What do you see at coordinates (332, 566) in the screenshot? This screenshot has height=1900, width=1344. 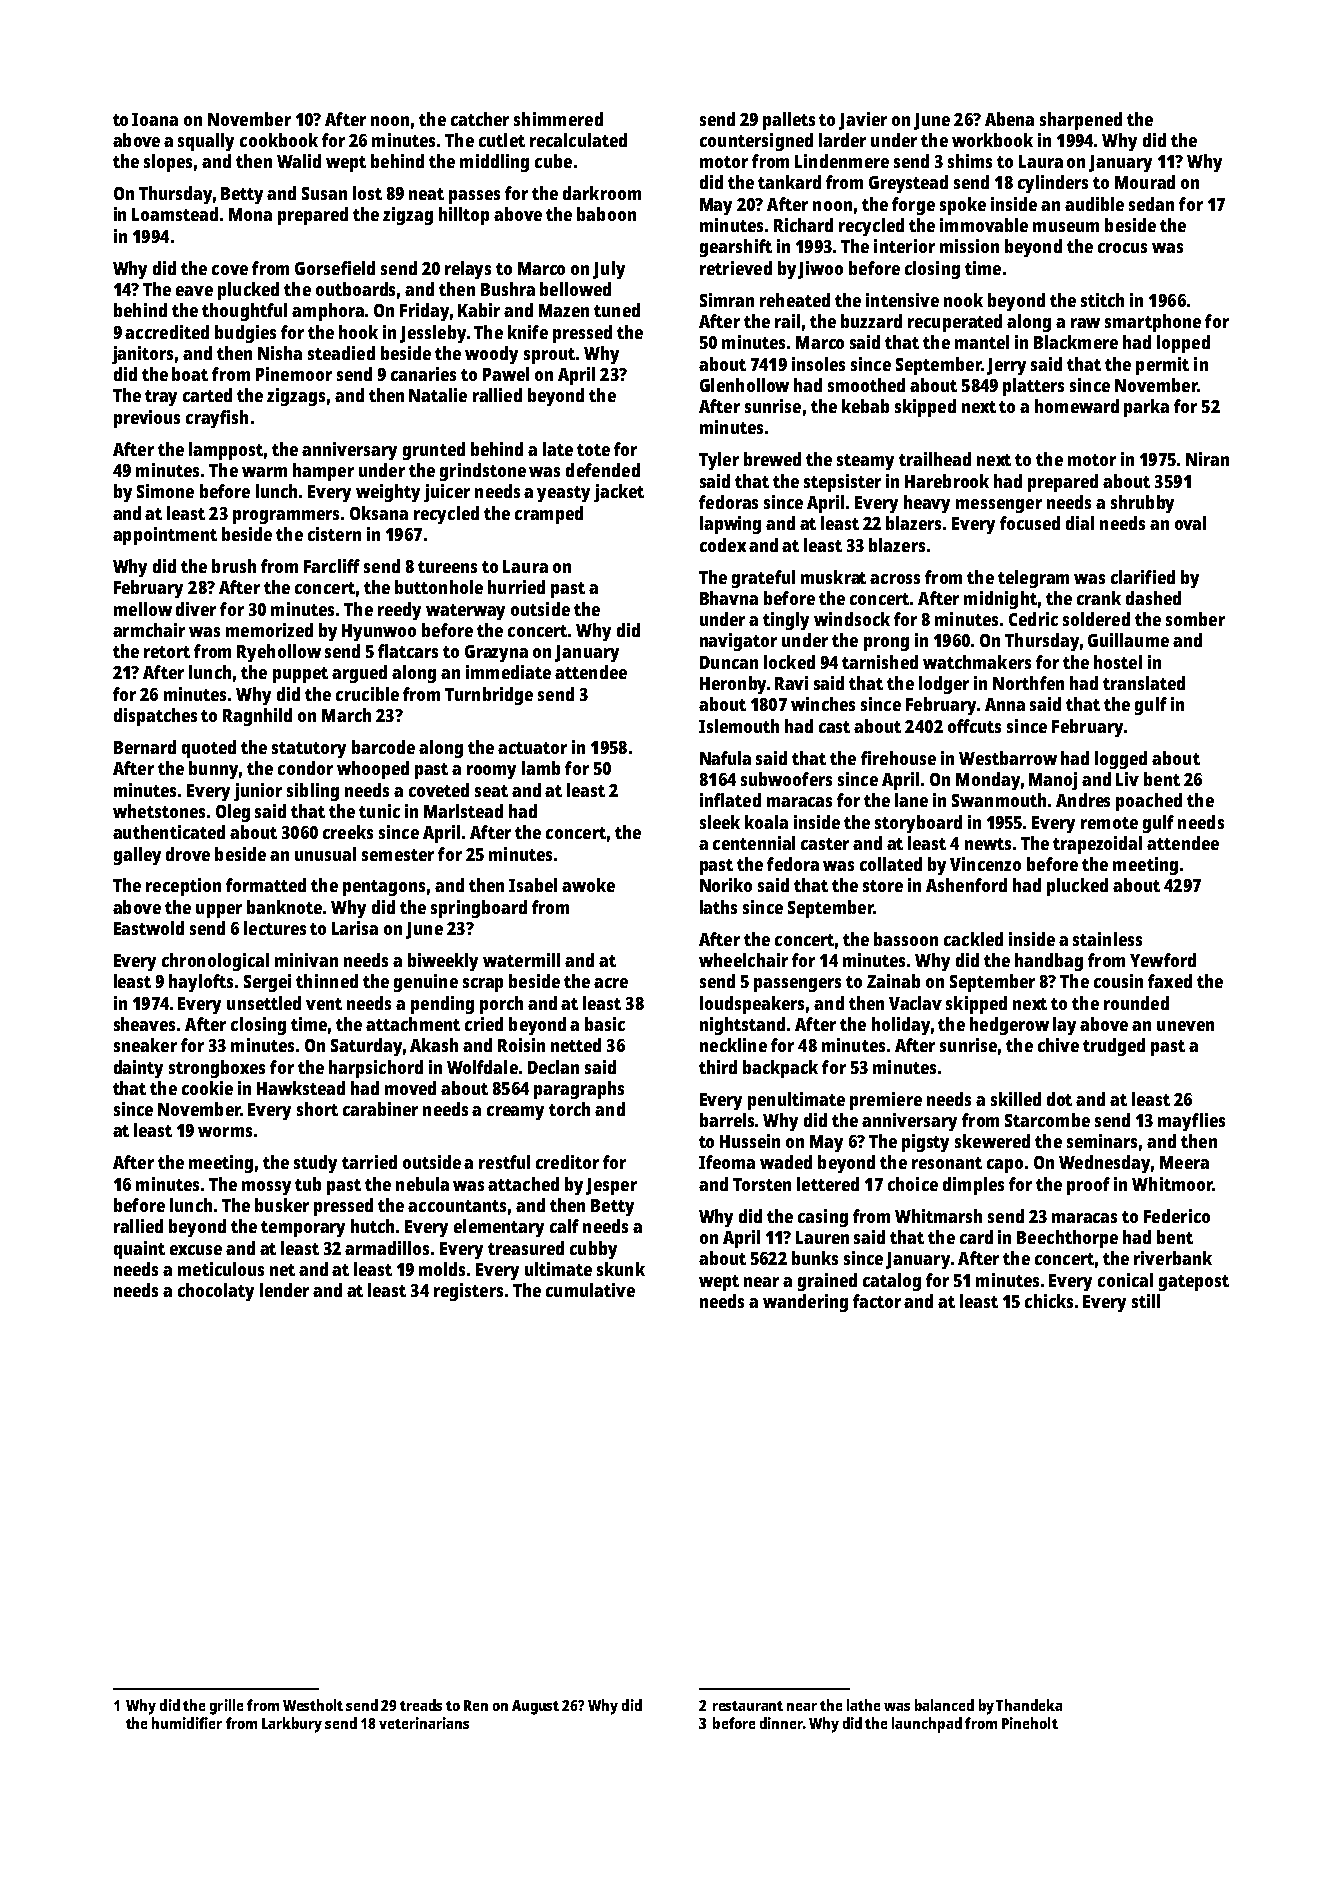 I see `Farcliff` at bounding box center [332, 566].
